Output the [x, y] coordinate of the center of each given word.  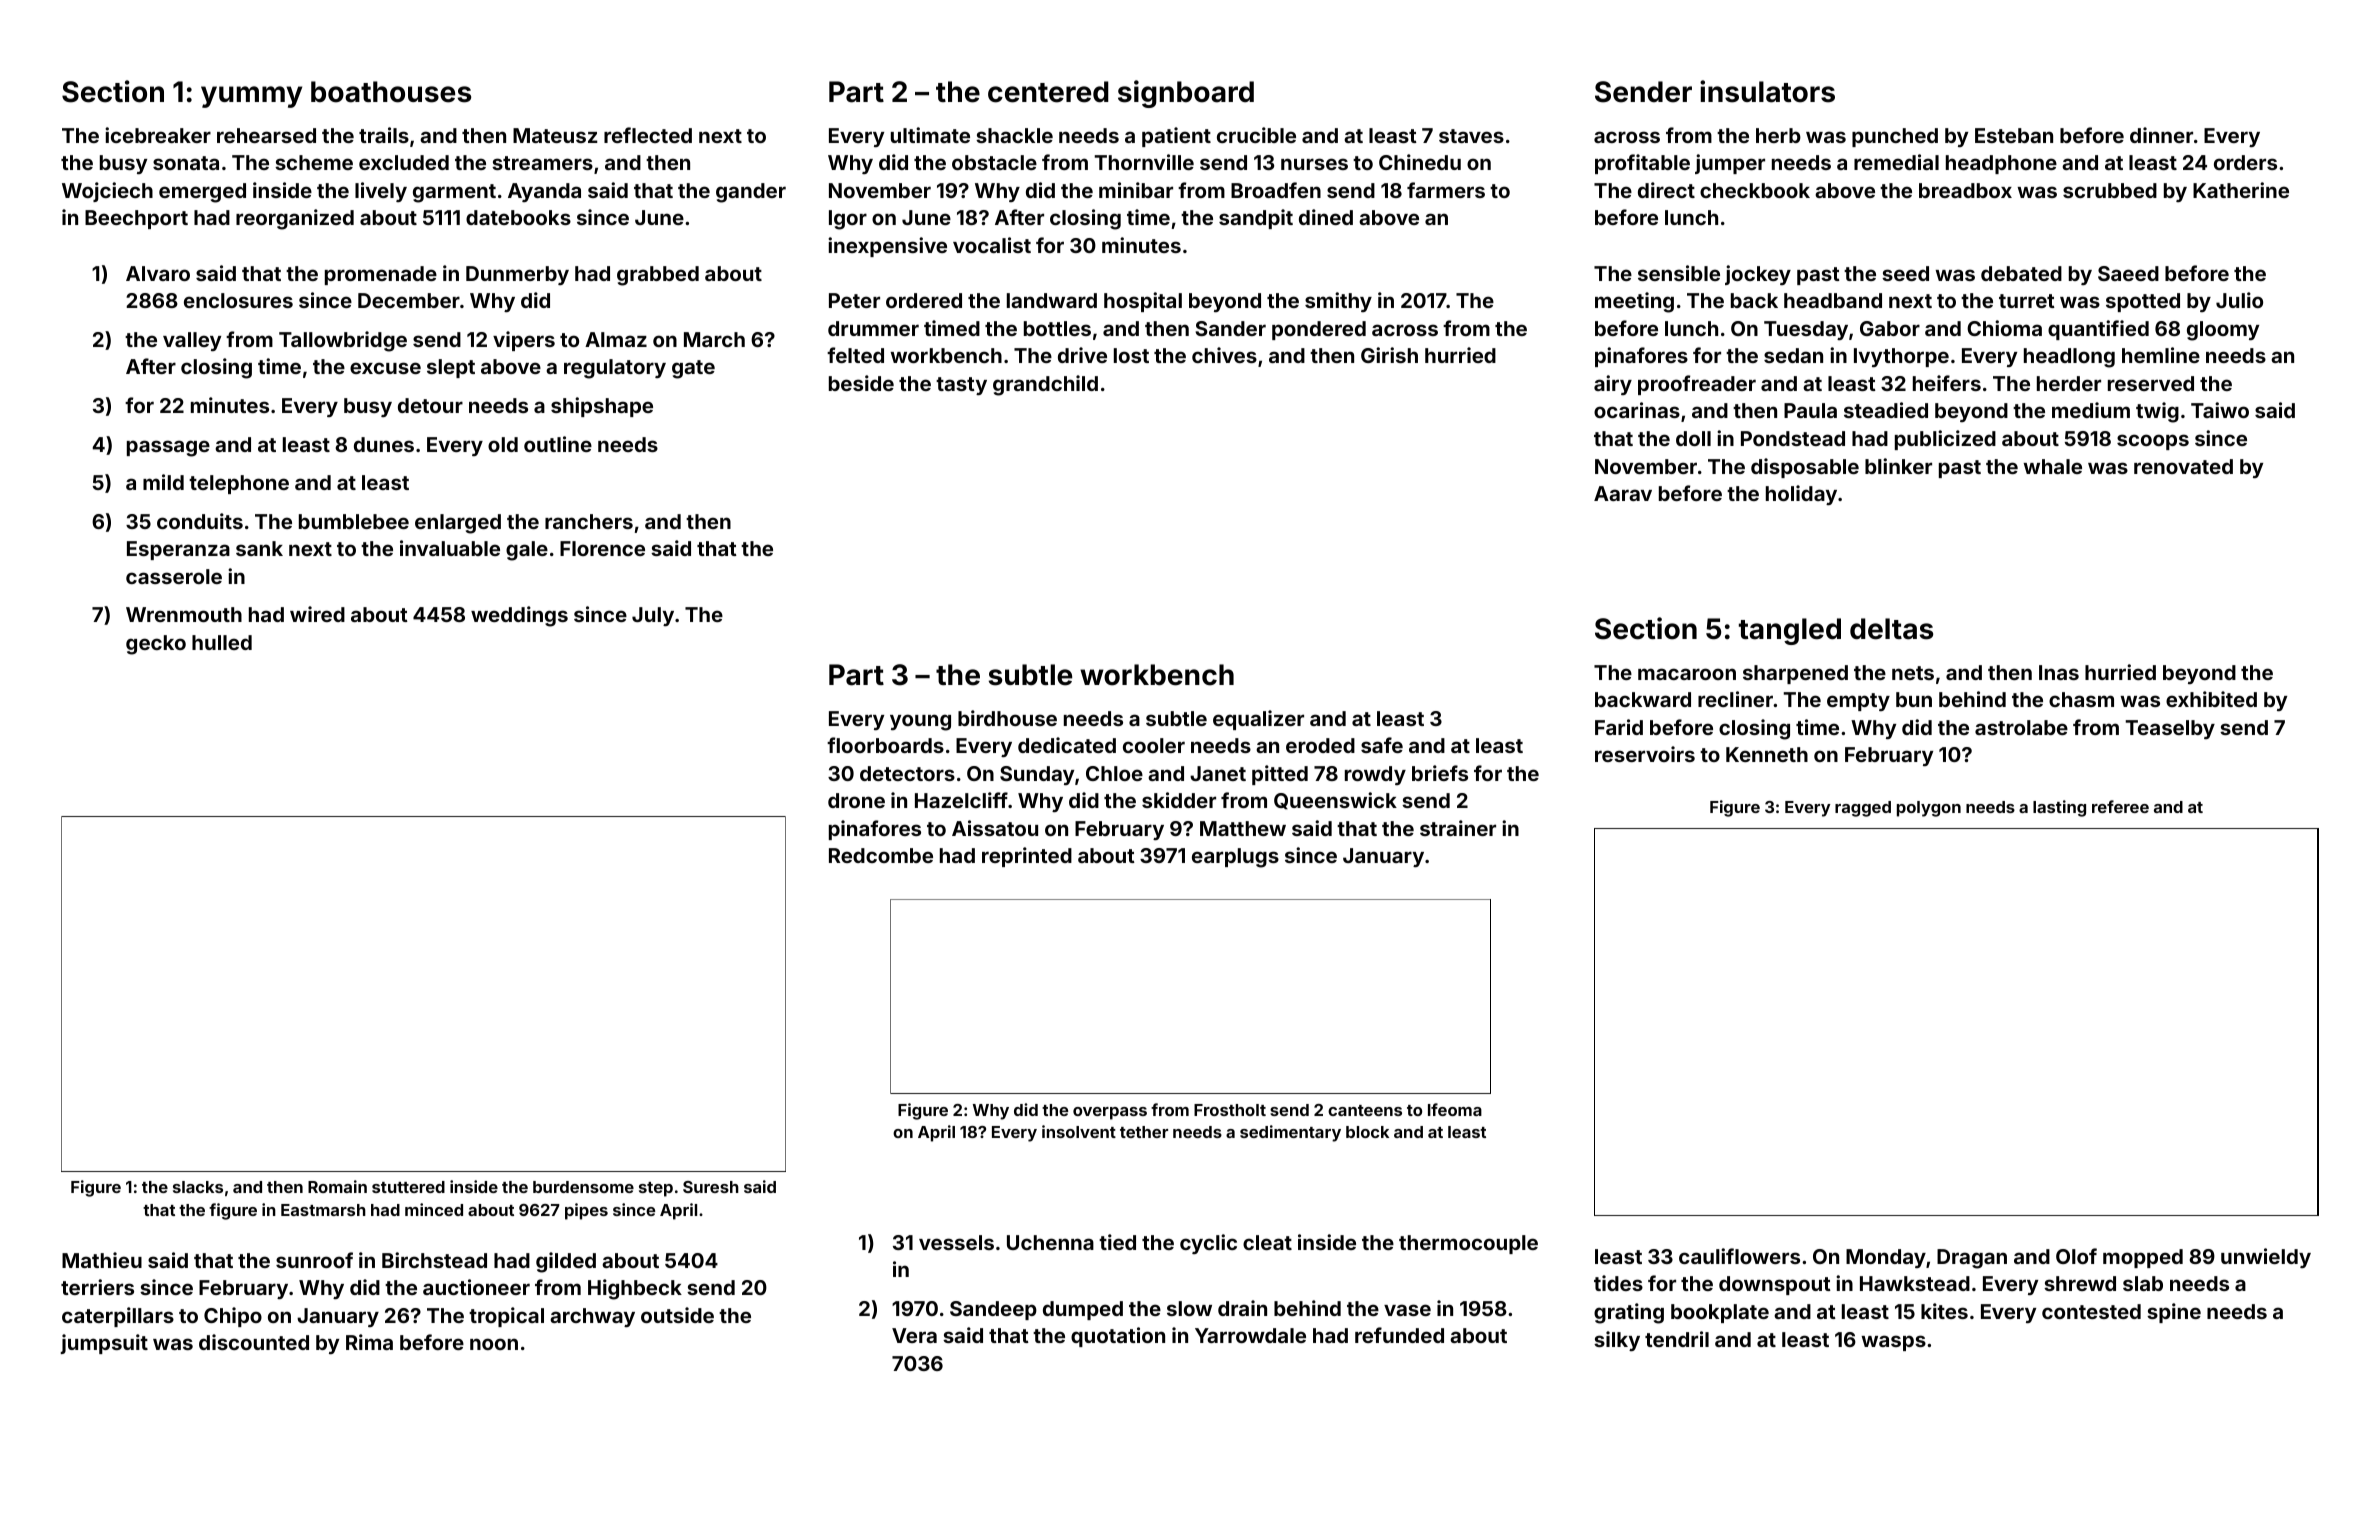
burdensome [583, 1187]
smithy [1338, 302]
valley [192, 341]
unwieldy [2266, 1258]
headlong [2069, 358]
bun [1914, 699]
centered [1048, 92]
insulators [1767, 91]
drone [856, 800]
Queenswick [1335, 801]
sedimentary [1290, 1133]
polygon [1929, 809]
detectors [907, 773]
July [653, 616]
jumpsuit [104, 1344]
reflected [648, 135]
